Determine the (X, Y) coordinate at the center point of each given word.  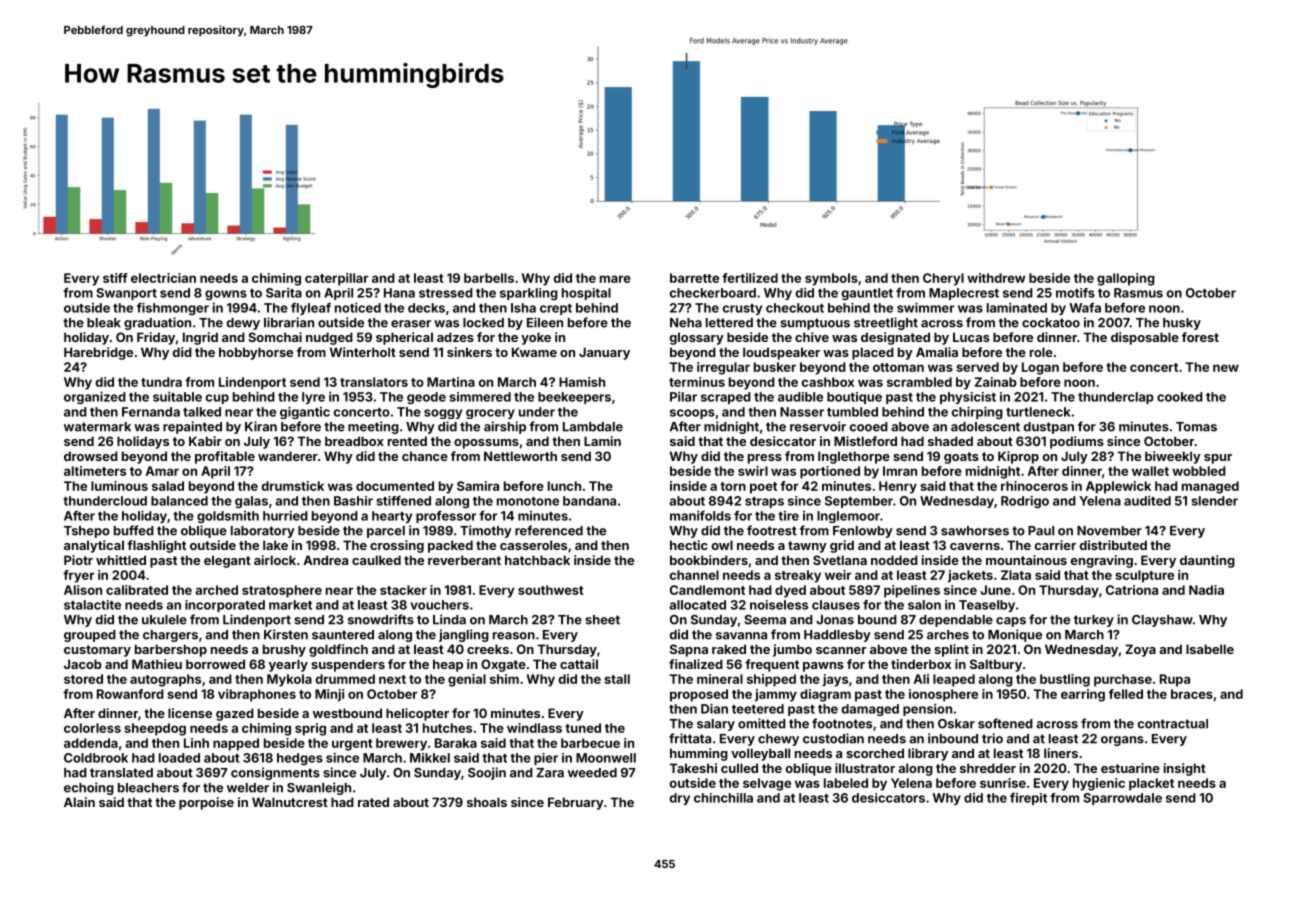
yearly (288, 665)
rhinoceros (1034, 486)
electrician (163, 278)
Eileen (545, 322)
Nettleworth (520, 456)
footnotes (842, 723)
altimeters (95, 471)
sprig (310, 729)
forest (1200, 337)
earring (1083, 695)
